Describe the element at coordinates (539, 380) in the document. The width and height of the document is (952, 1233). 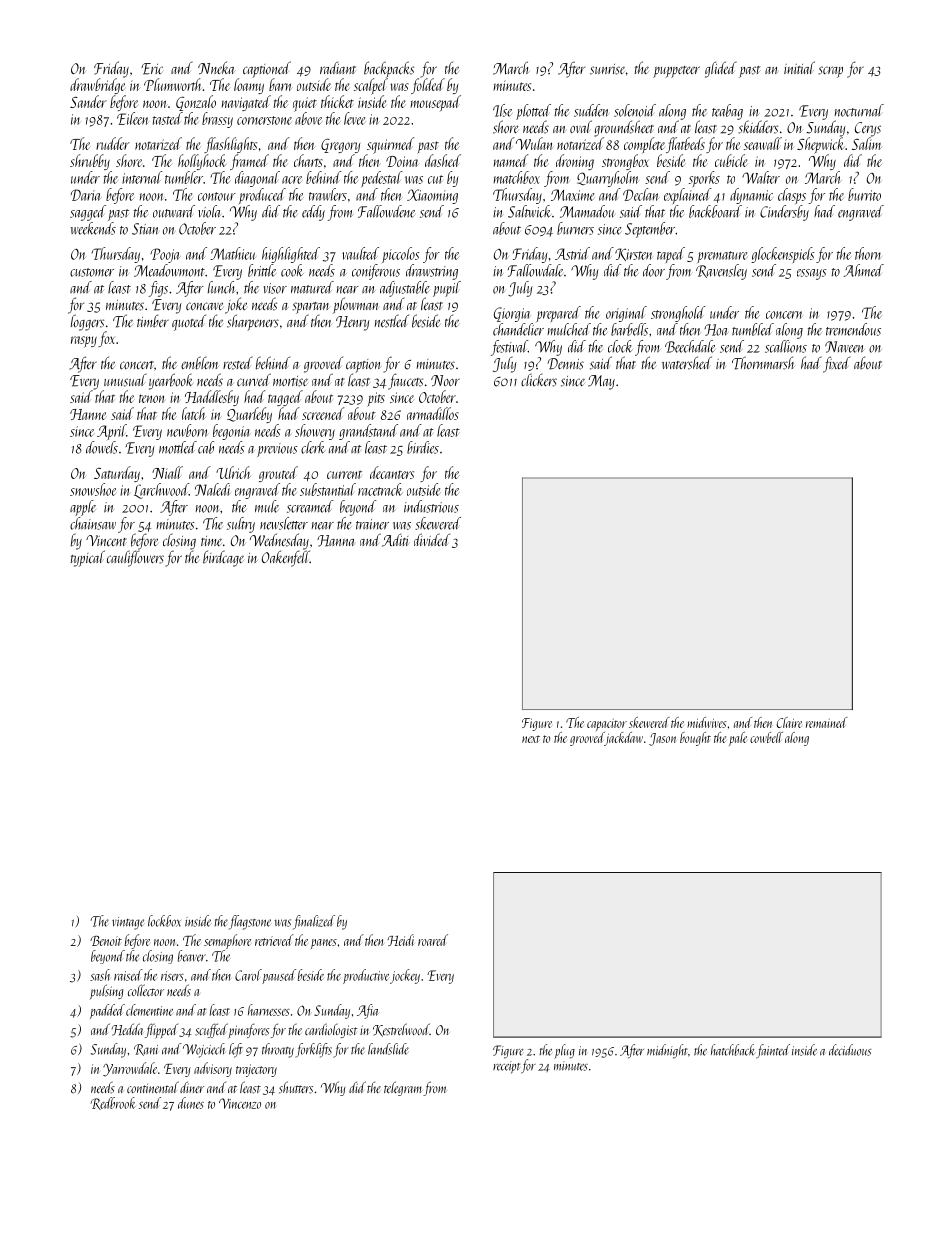
I see `clickers` at that location.
